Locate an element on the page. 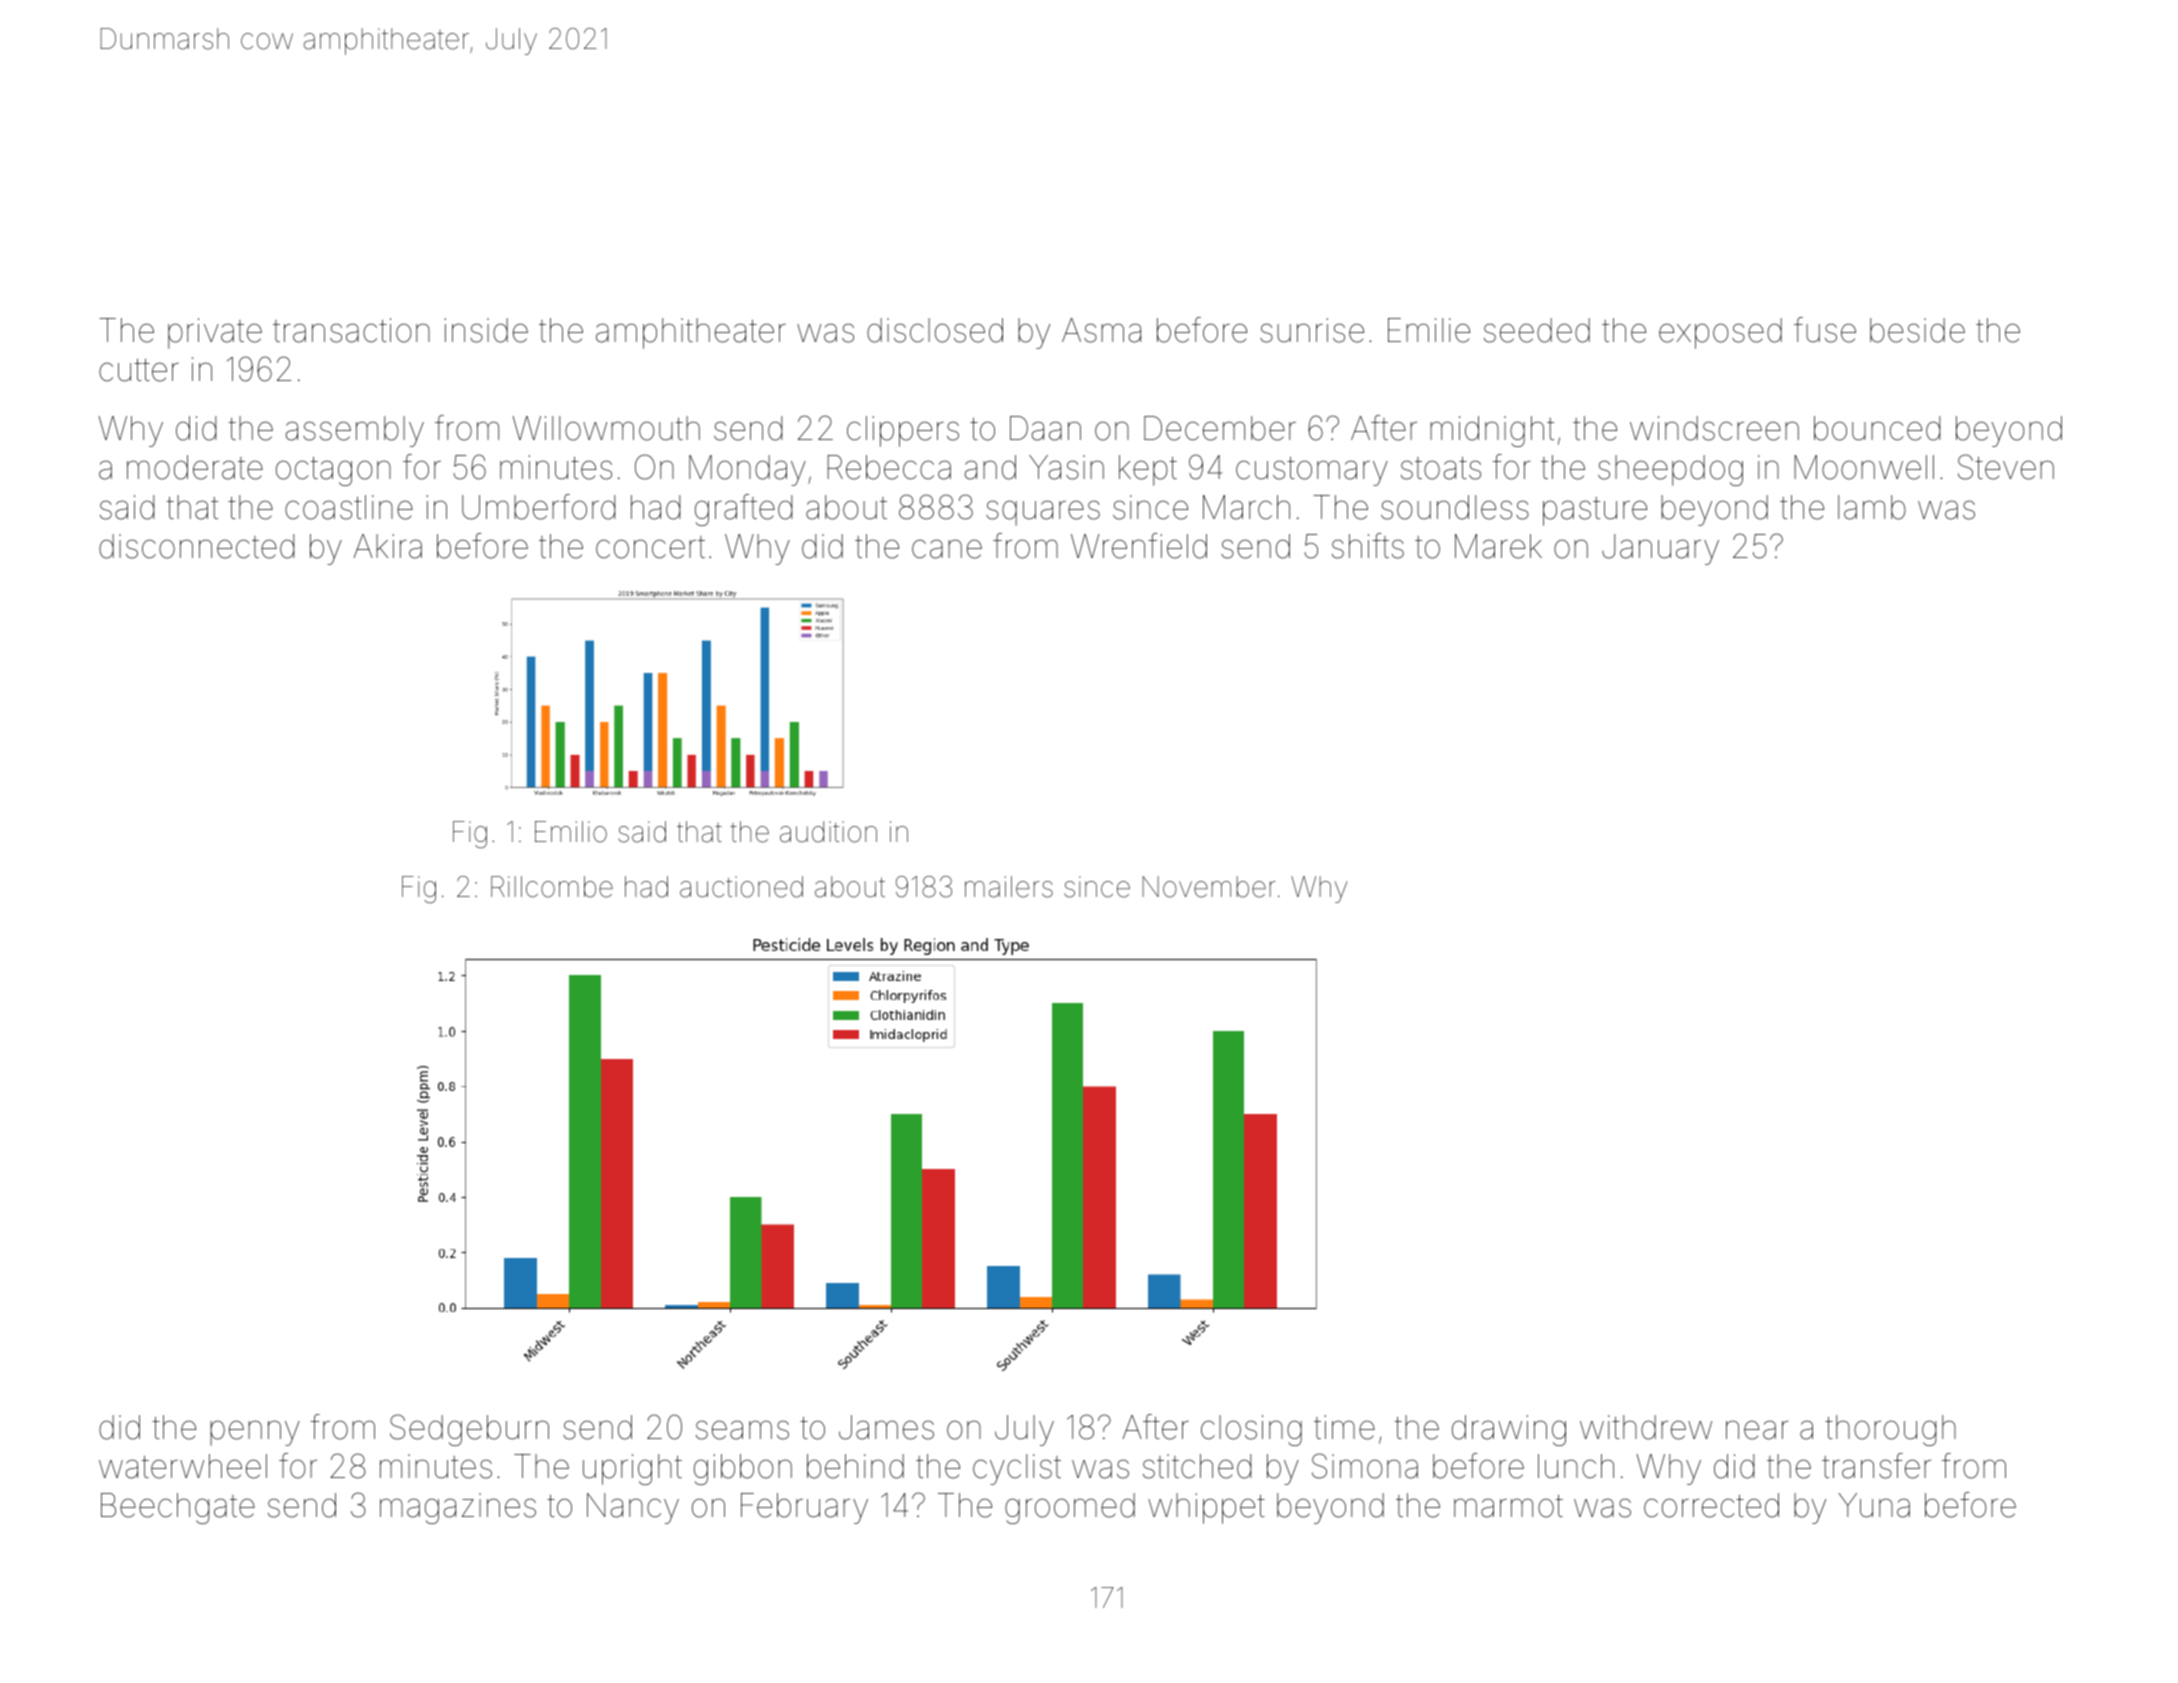 The height and width of the document is (1683, 2178). James is located at coordinates (886, 1427).
